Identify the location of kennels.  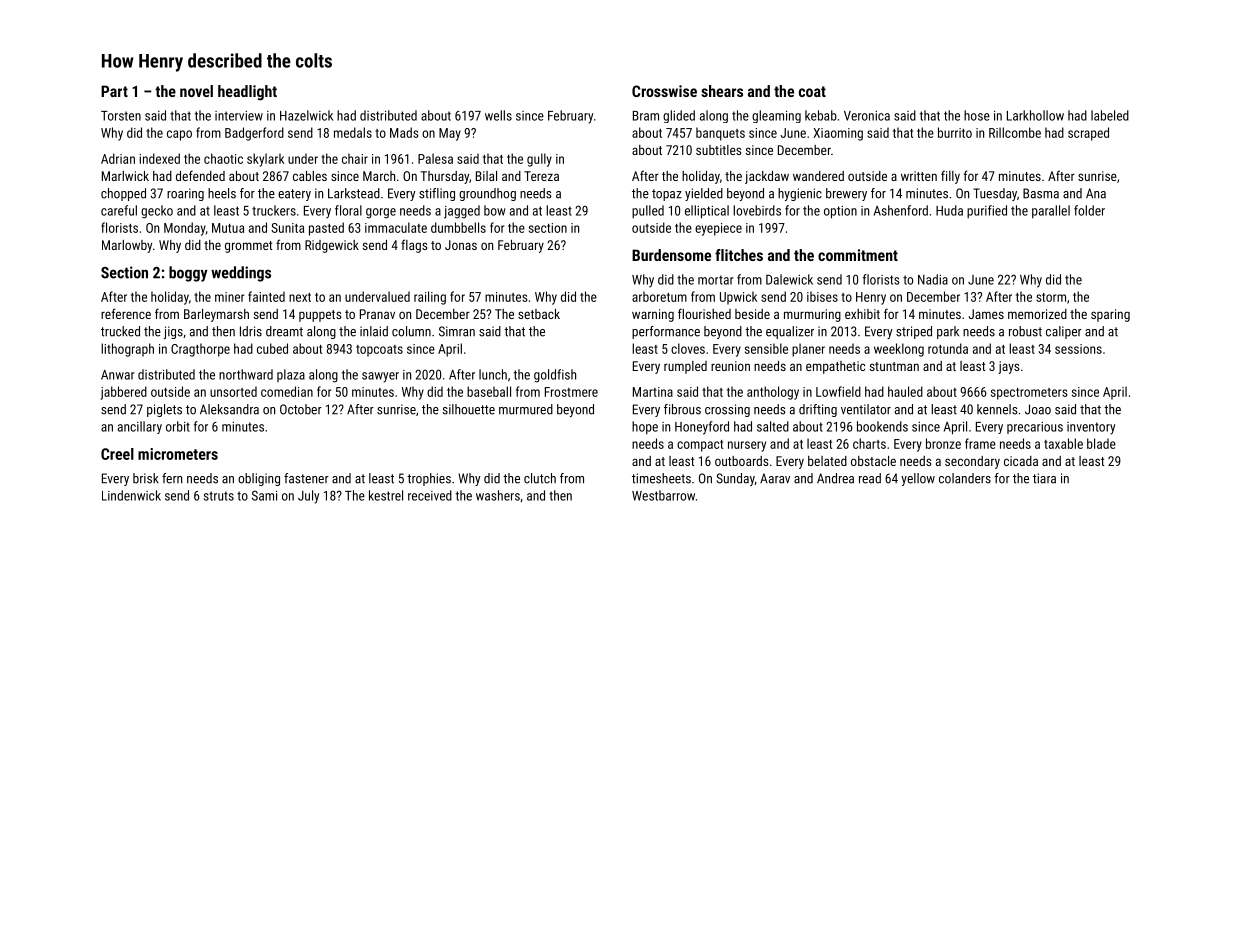
(997, 409).
